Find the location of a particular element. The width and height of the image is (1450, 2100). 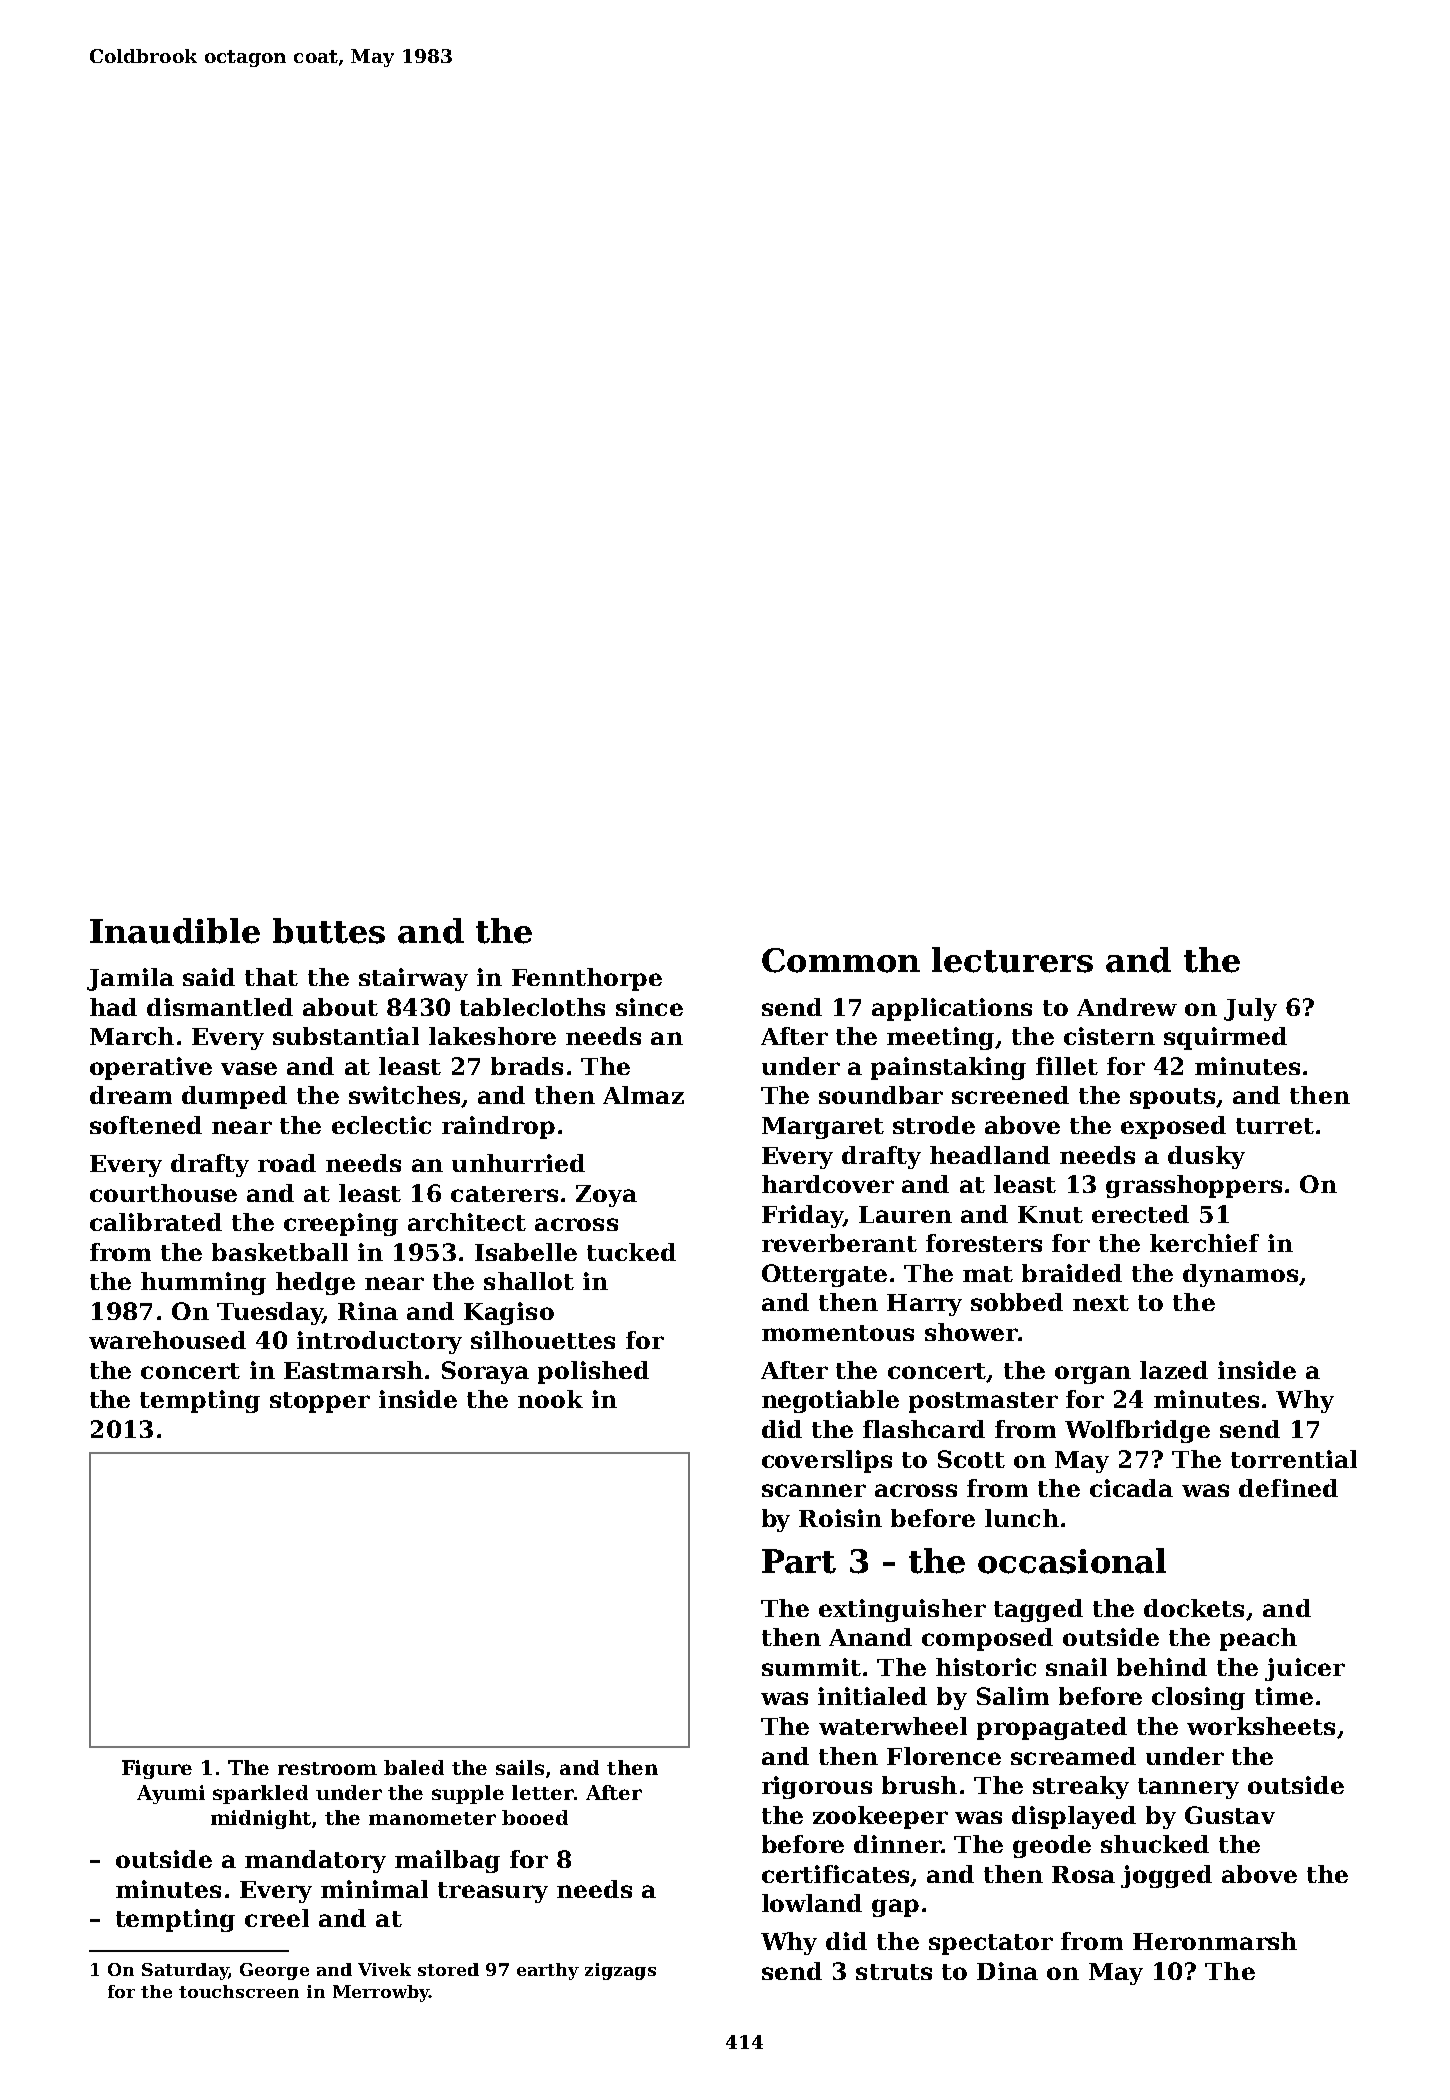

stairway is located at coordinates (413, 979).
